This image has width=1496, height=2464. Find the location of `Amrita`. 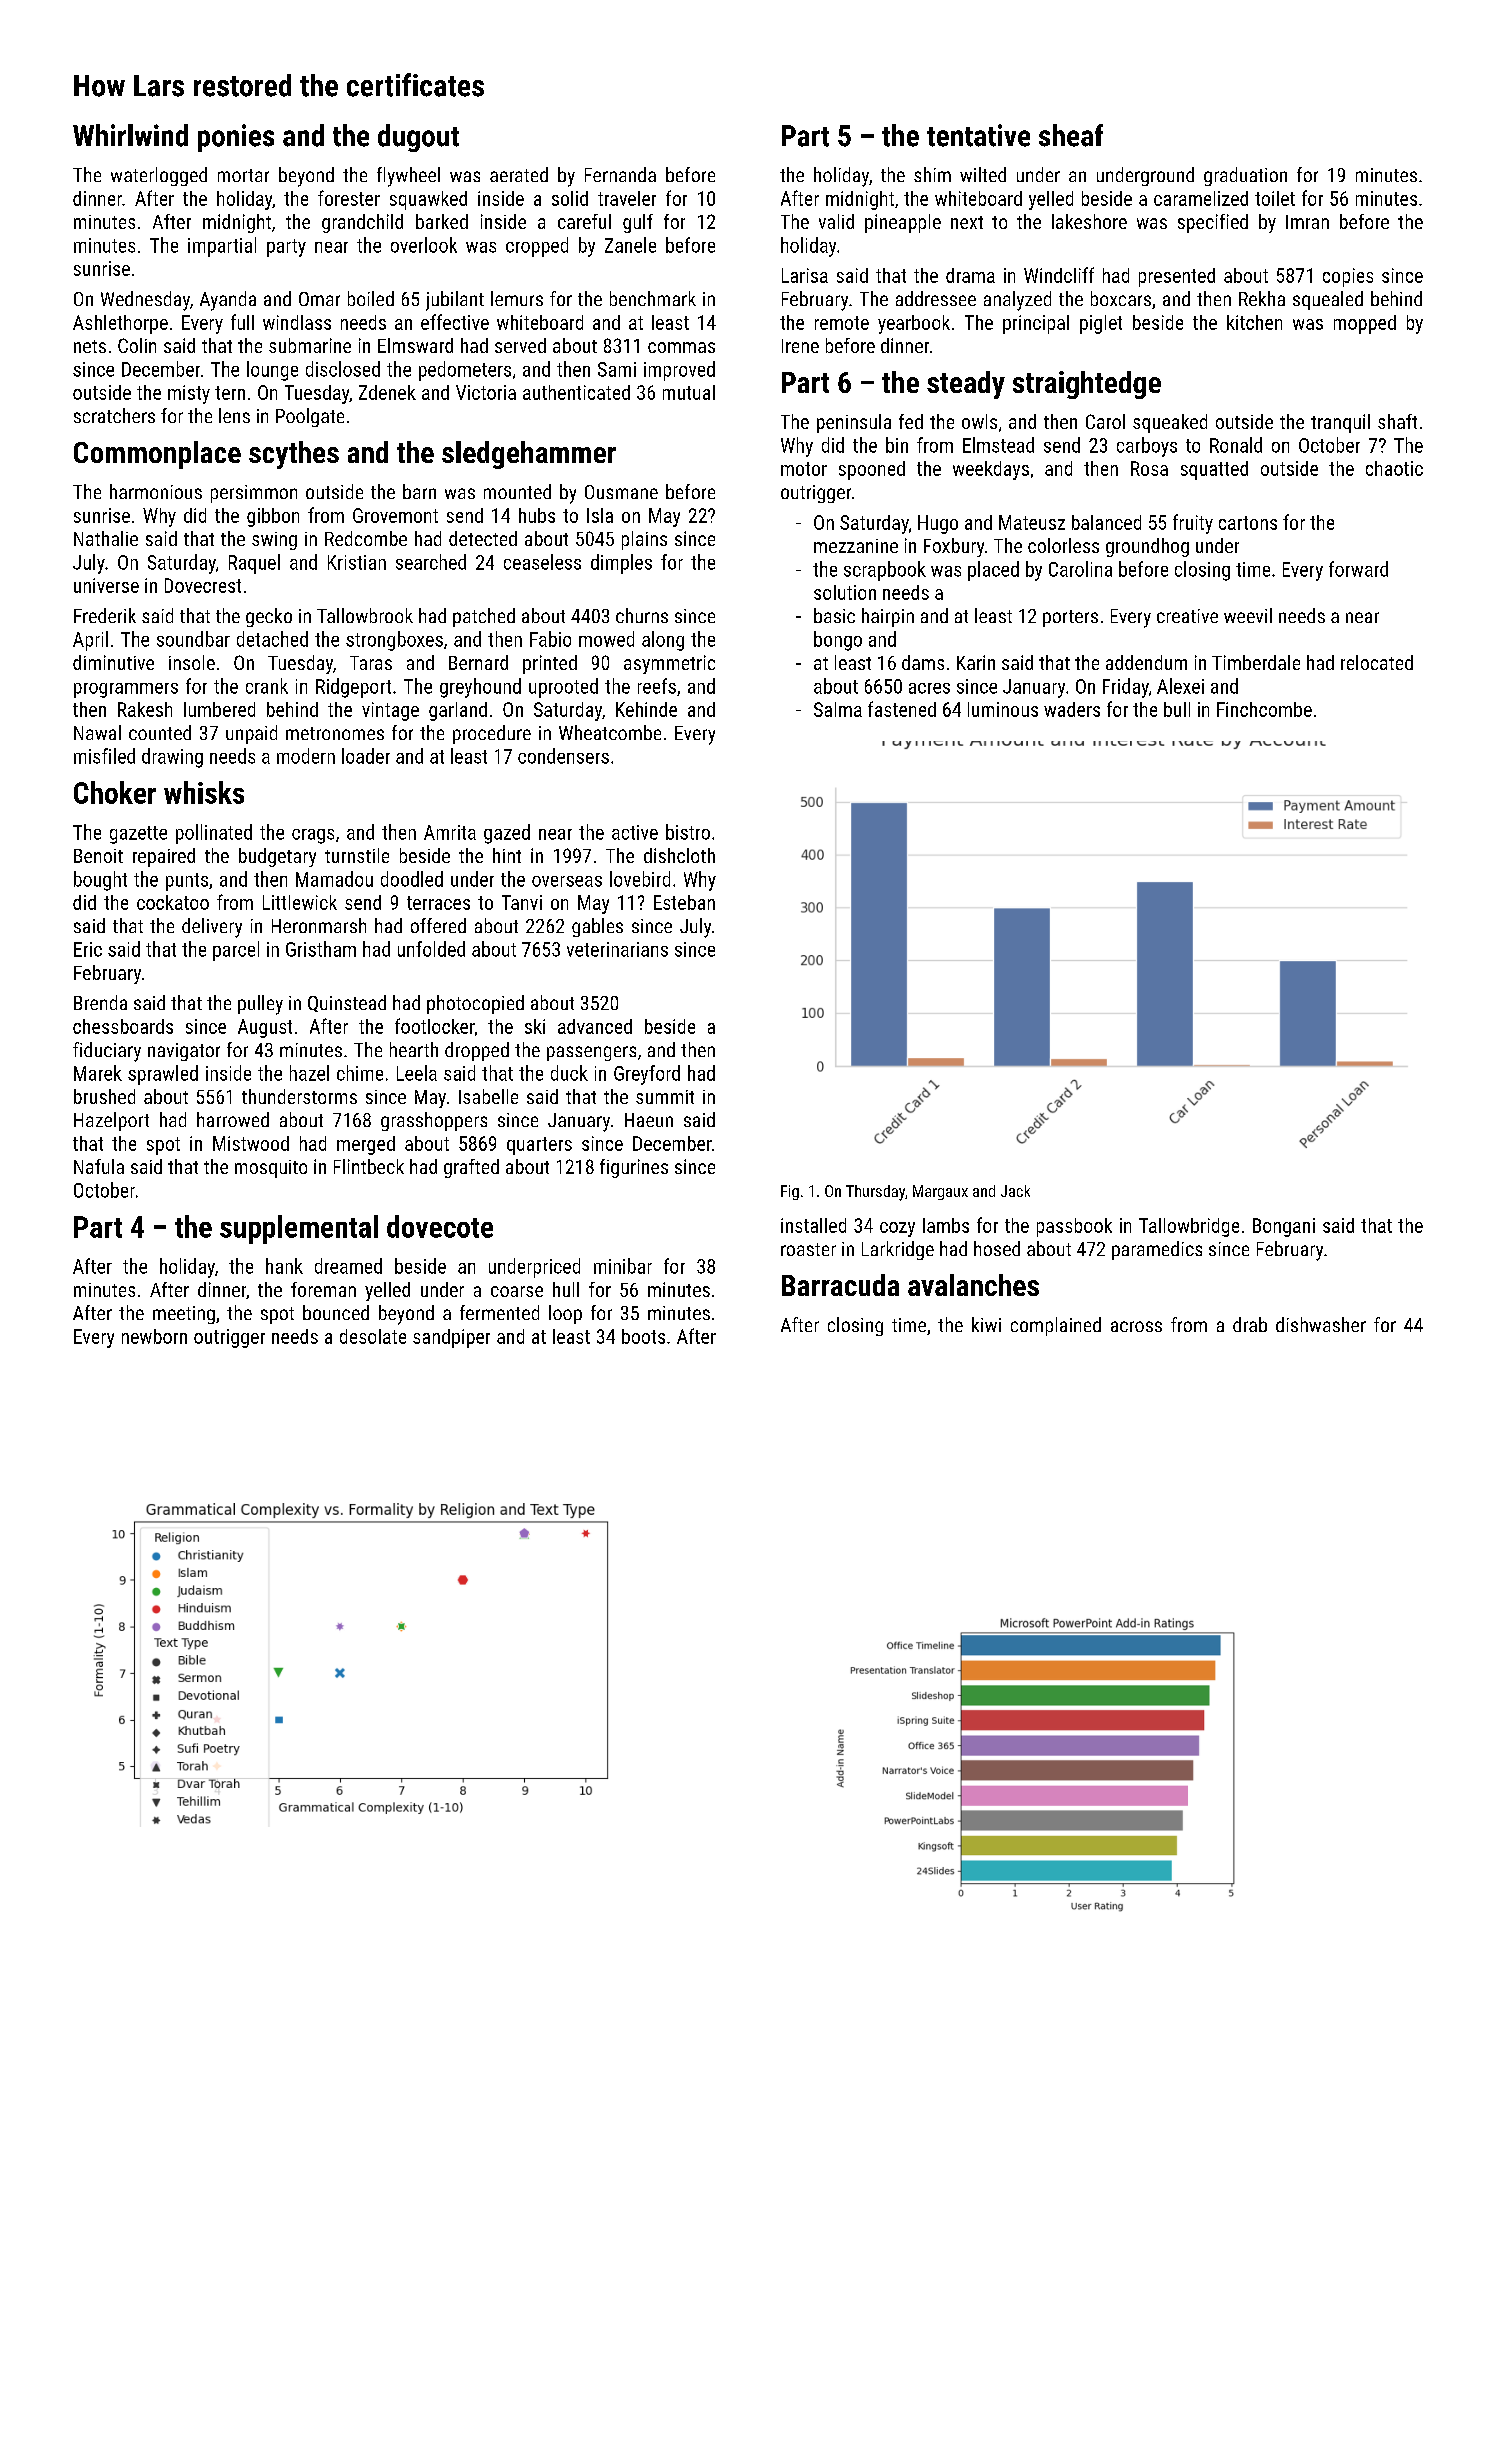

Amrita is located at coordinates (450, 832).
